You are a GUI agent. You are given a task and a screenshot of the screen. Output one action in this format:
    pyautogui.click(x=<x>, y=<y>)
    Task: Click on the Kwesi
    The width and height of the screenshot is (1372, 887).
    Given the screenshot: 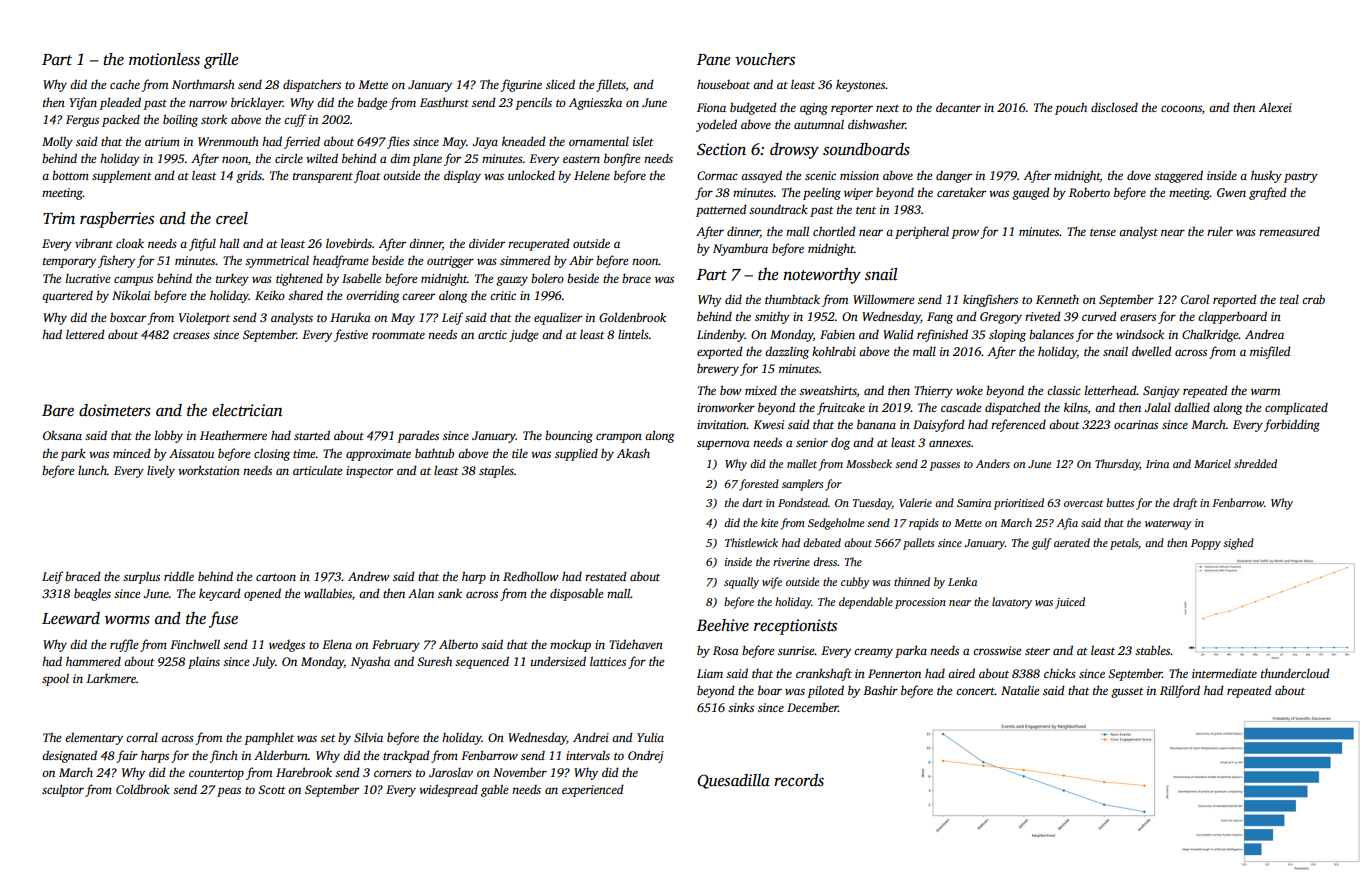 What is the action you would take?
    pyautogui.click(x=768, y=424)
